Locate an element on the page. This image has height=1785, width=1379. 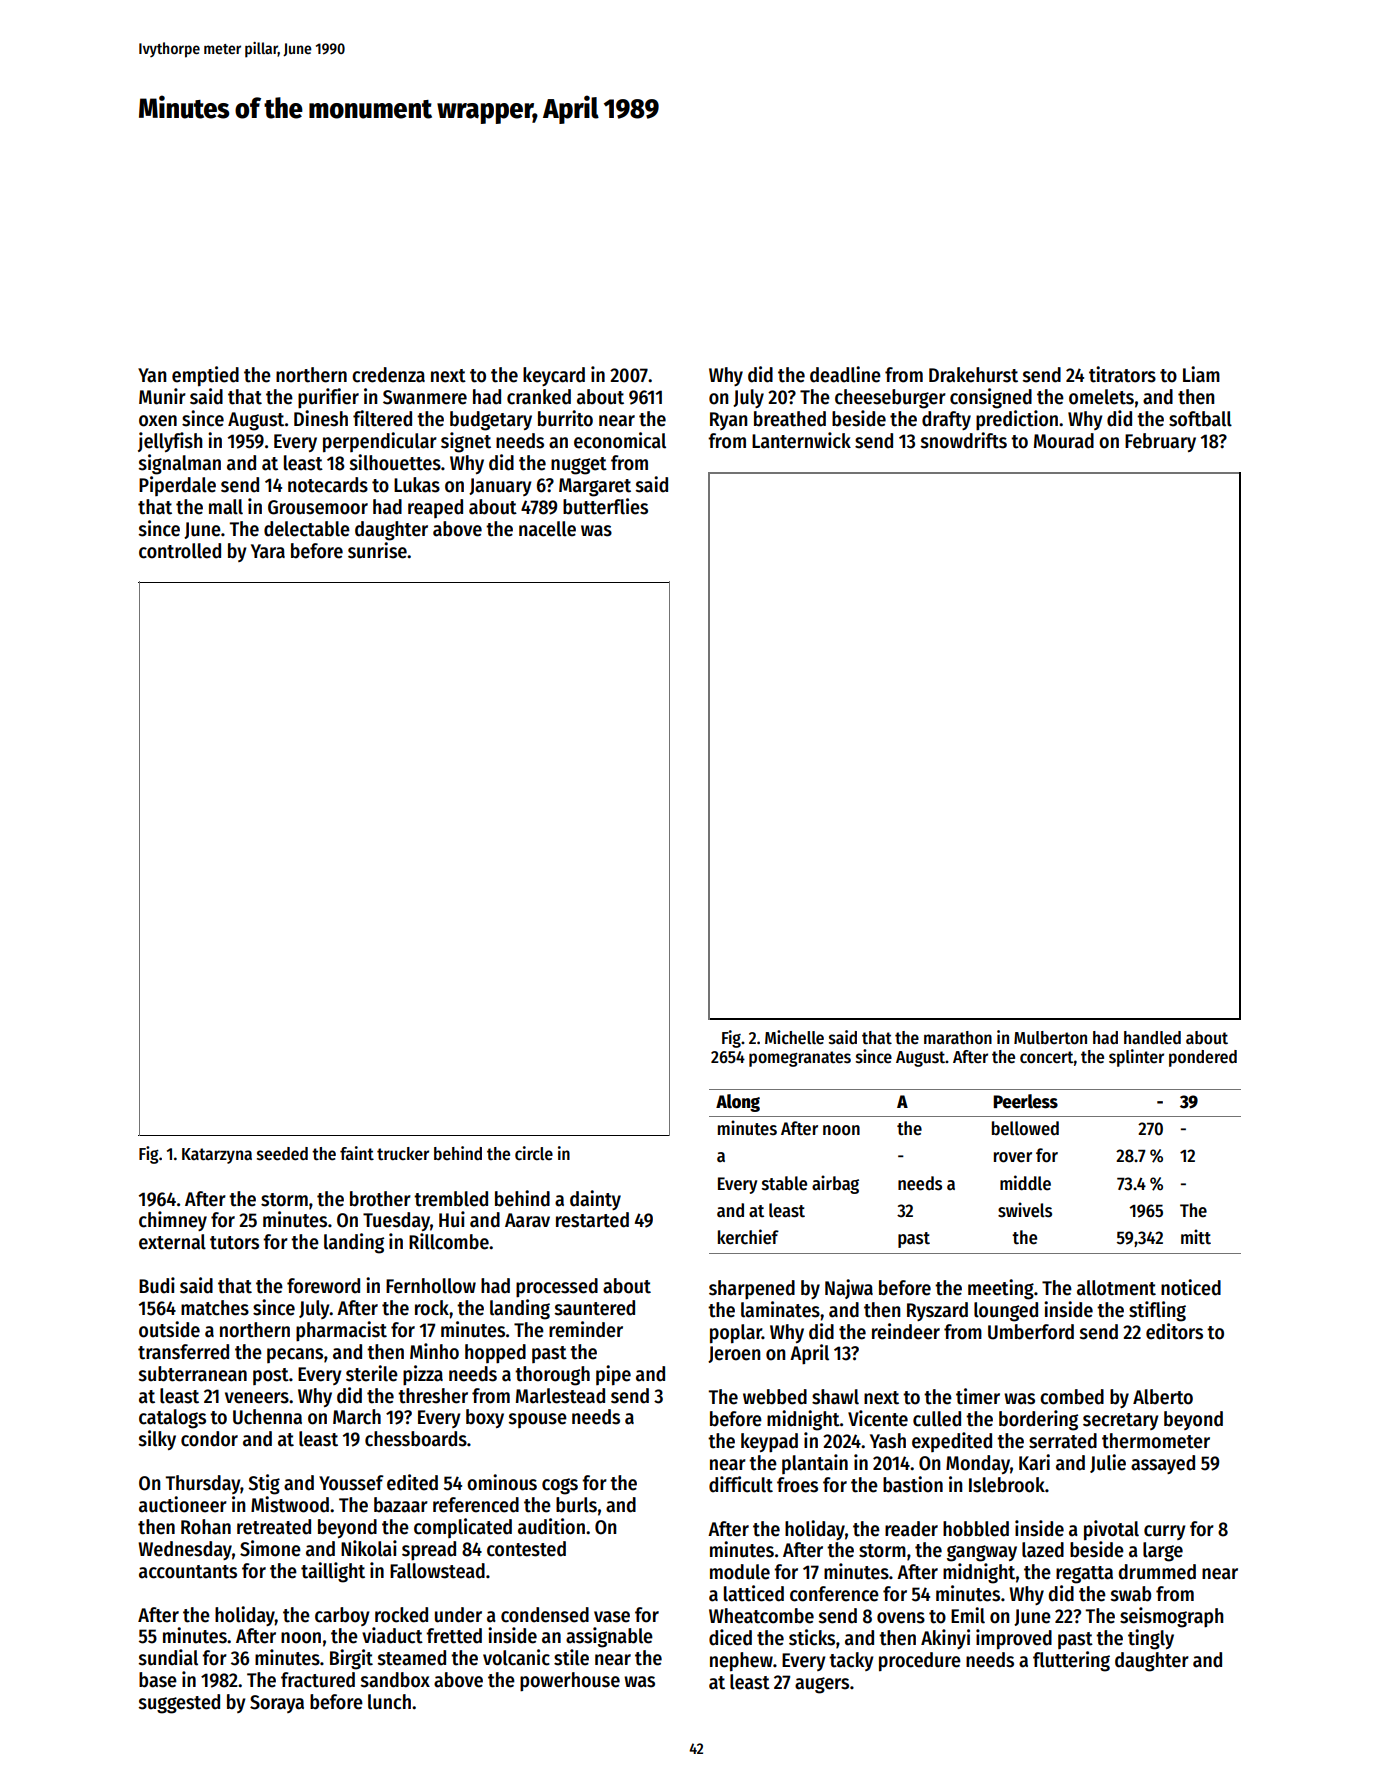
sunrise is located at coordinates (377, 550).
